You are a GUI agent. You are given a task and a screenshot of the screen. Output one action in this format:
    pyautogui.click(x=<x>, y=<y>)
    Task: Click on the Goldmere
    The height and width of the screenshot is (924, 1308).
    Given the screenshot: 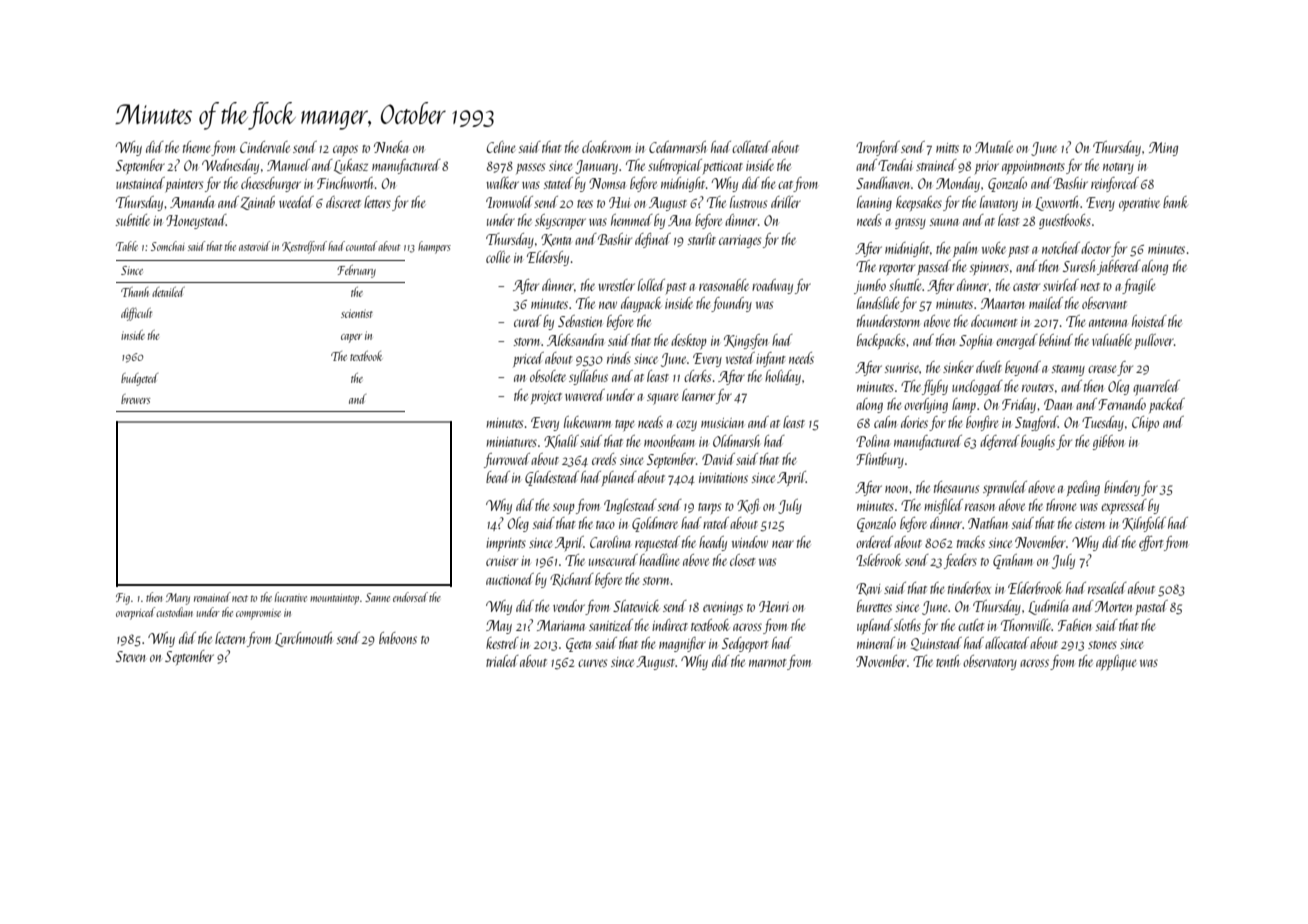 What is the action you would take?
    pyautogui.click(x=655, y=524)
